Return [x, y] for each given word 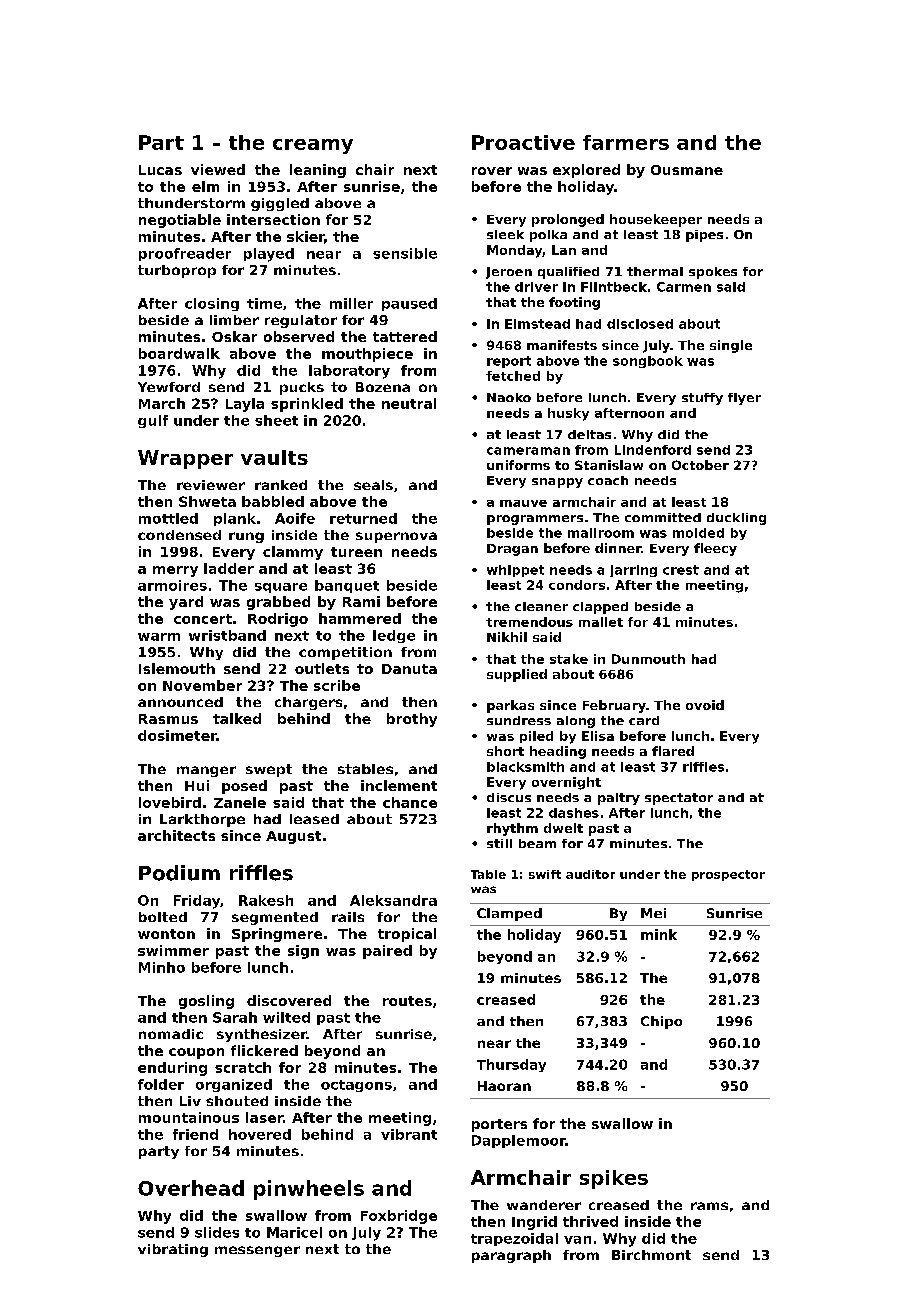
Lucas [160, 170]
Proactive [523, 142]
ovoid [705, 705]
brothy [412, 720]
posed [244, 787]
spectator [679, 799]
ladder [229, 568]
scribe [337, 685]
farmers [626, 142]
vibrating [173, 1250]
